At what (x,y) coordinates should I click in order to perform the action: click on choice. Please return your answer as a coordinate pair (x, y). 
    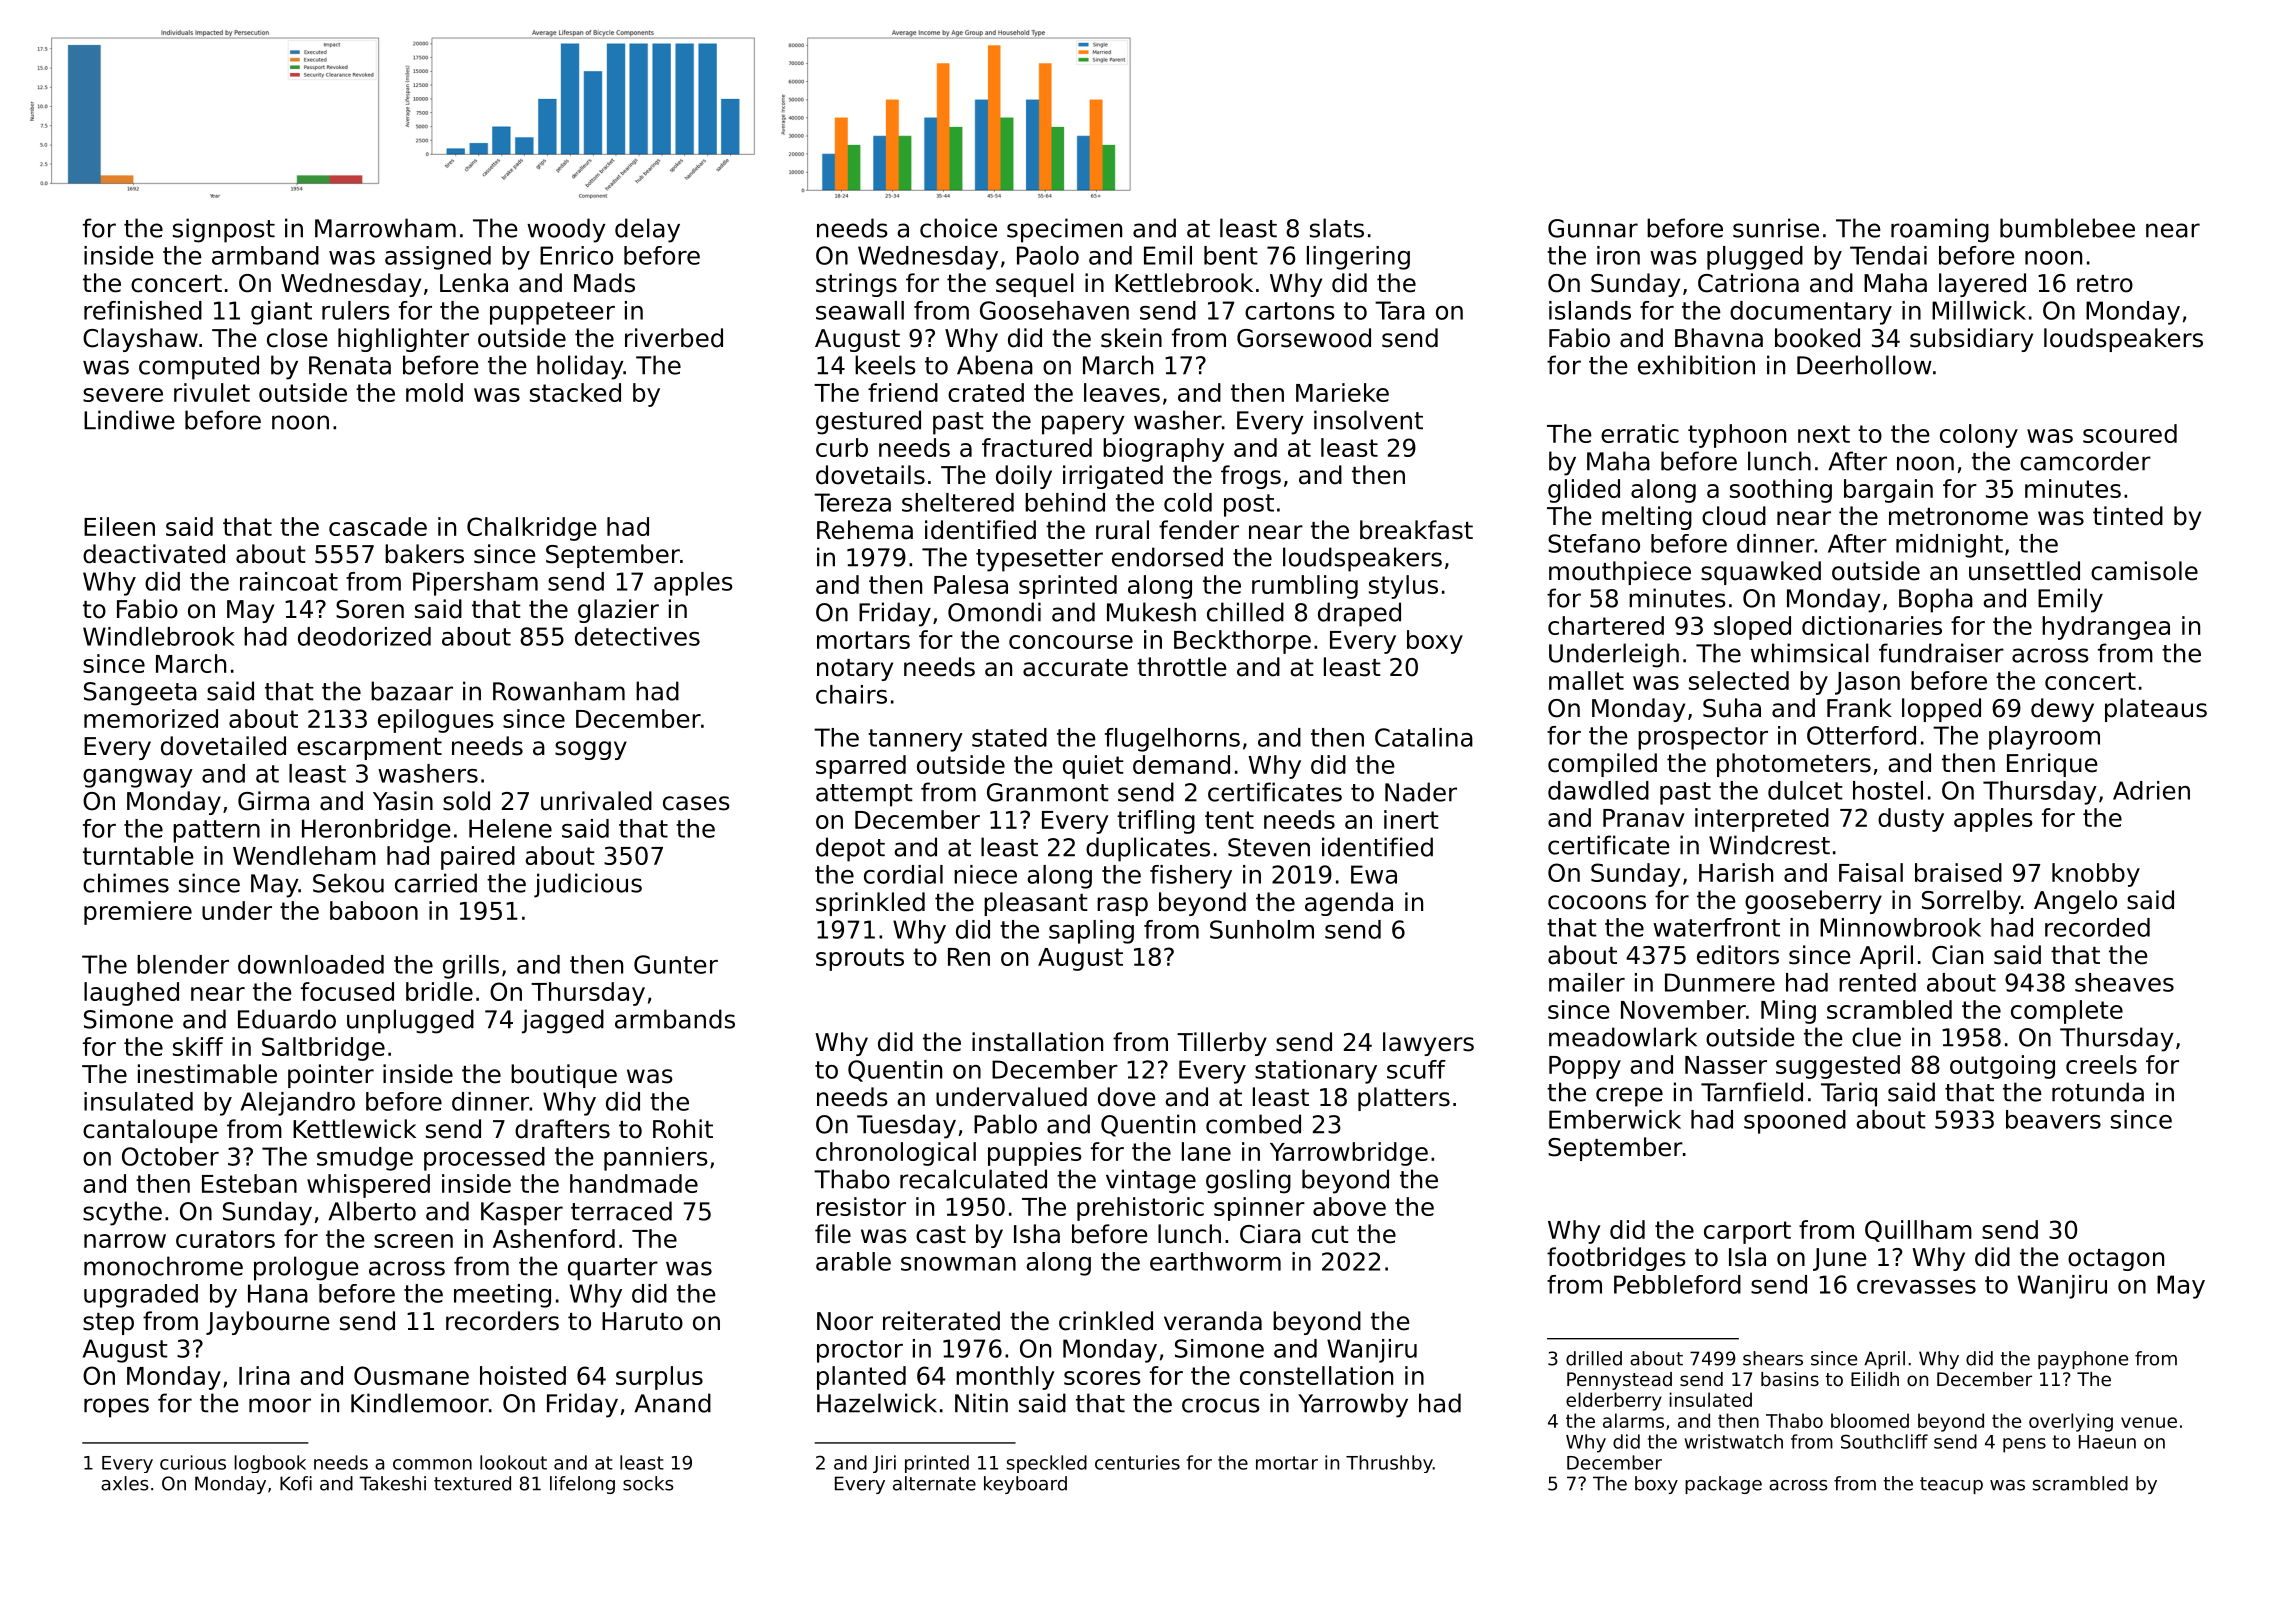
    Looking at the image, I should click on (958, 228).
